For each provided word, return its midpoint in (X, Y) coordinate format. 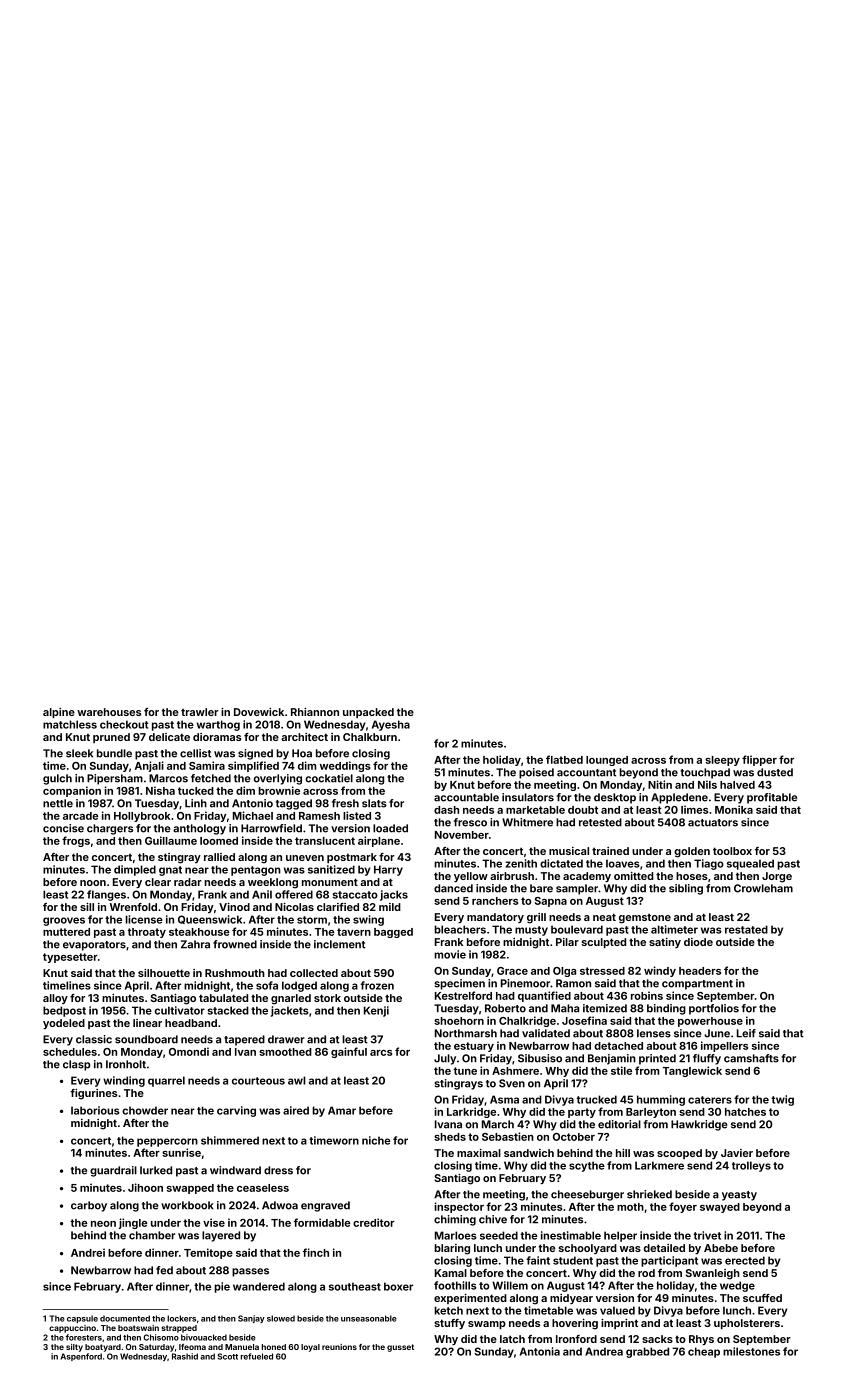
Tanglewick (692, 1071)
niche (376, 1140)
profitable (772, 798)
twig (782, 1100)
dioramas (217, 737)
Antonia (540, 1351)
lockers (181, 1318)
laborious (95, 1110)
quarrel (166, 1081)
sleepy (722, 761)
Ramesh (319, 816)
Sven (512, 1083)
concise (63, 828)
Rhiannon (315, 712)
